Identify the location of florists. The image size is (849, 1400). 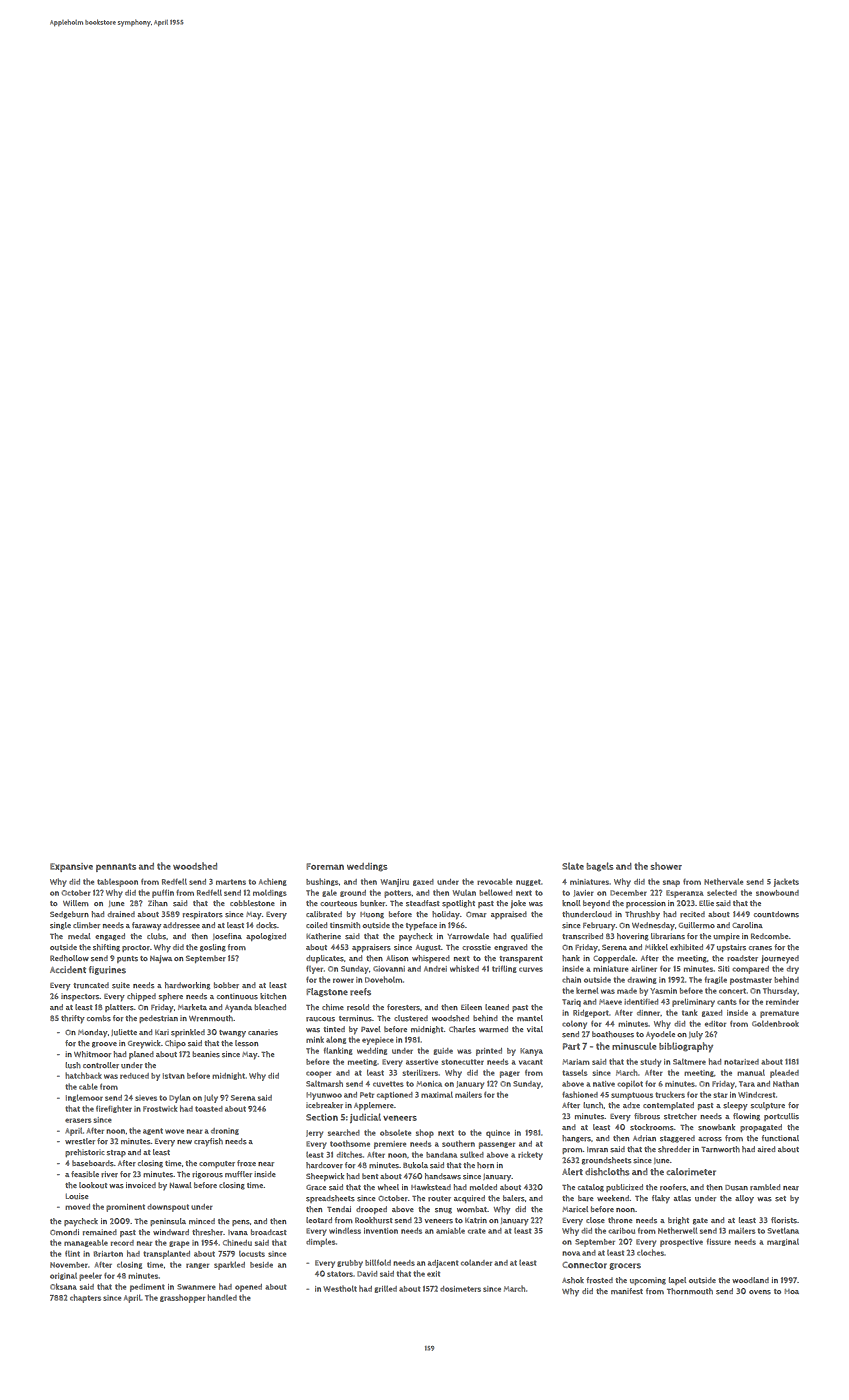
(784, 1220).
